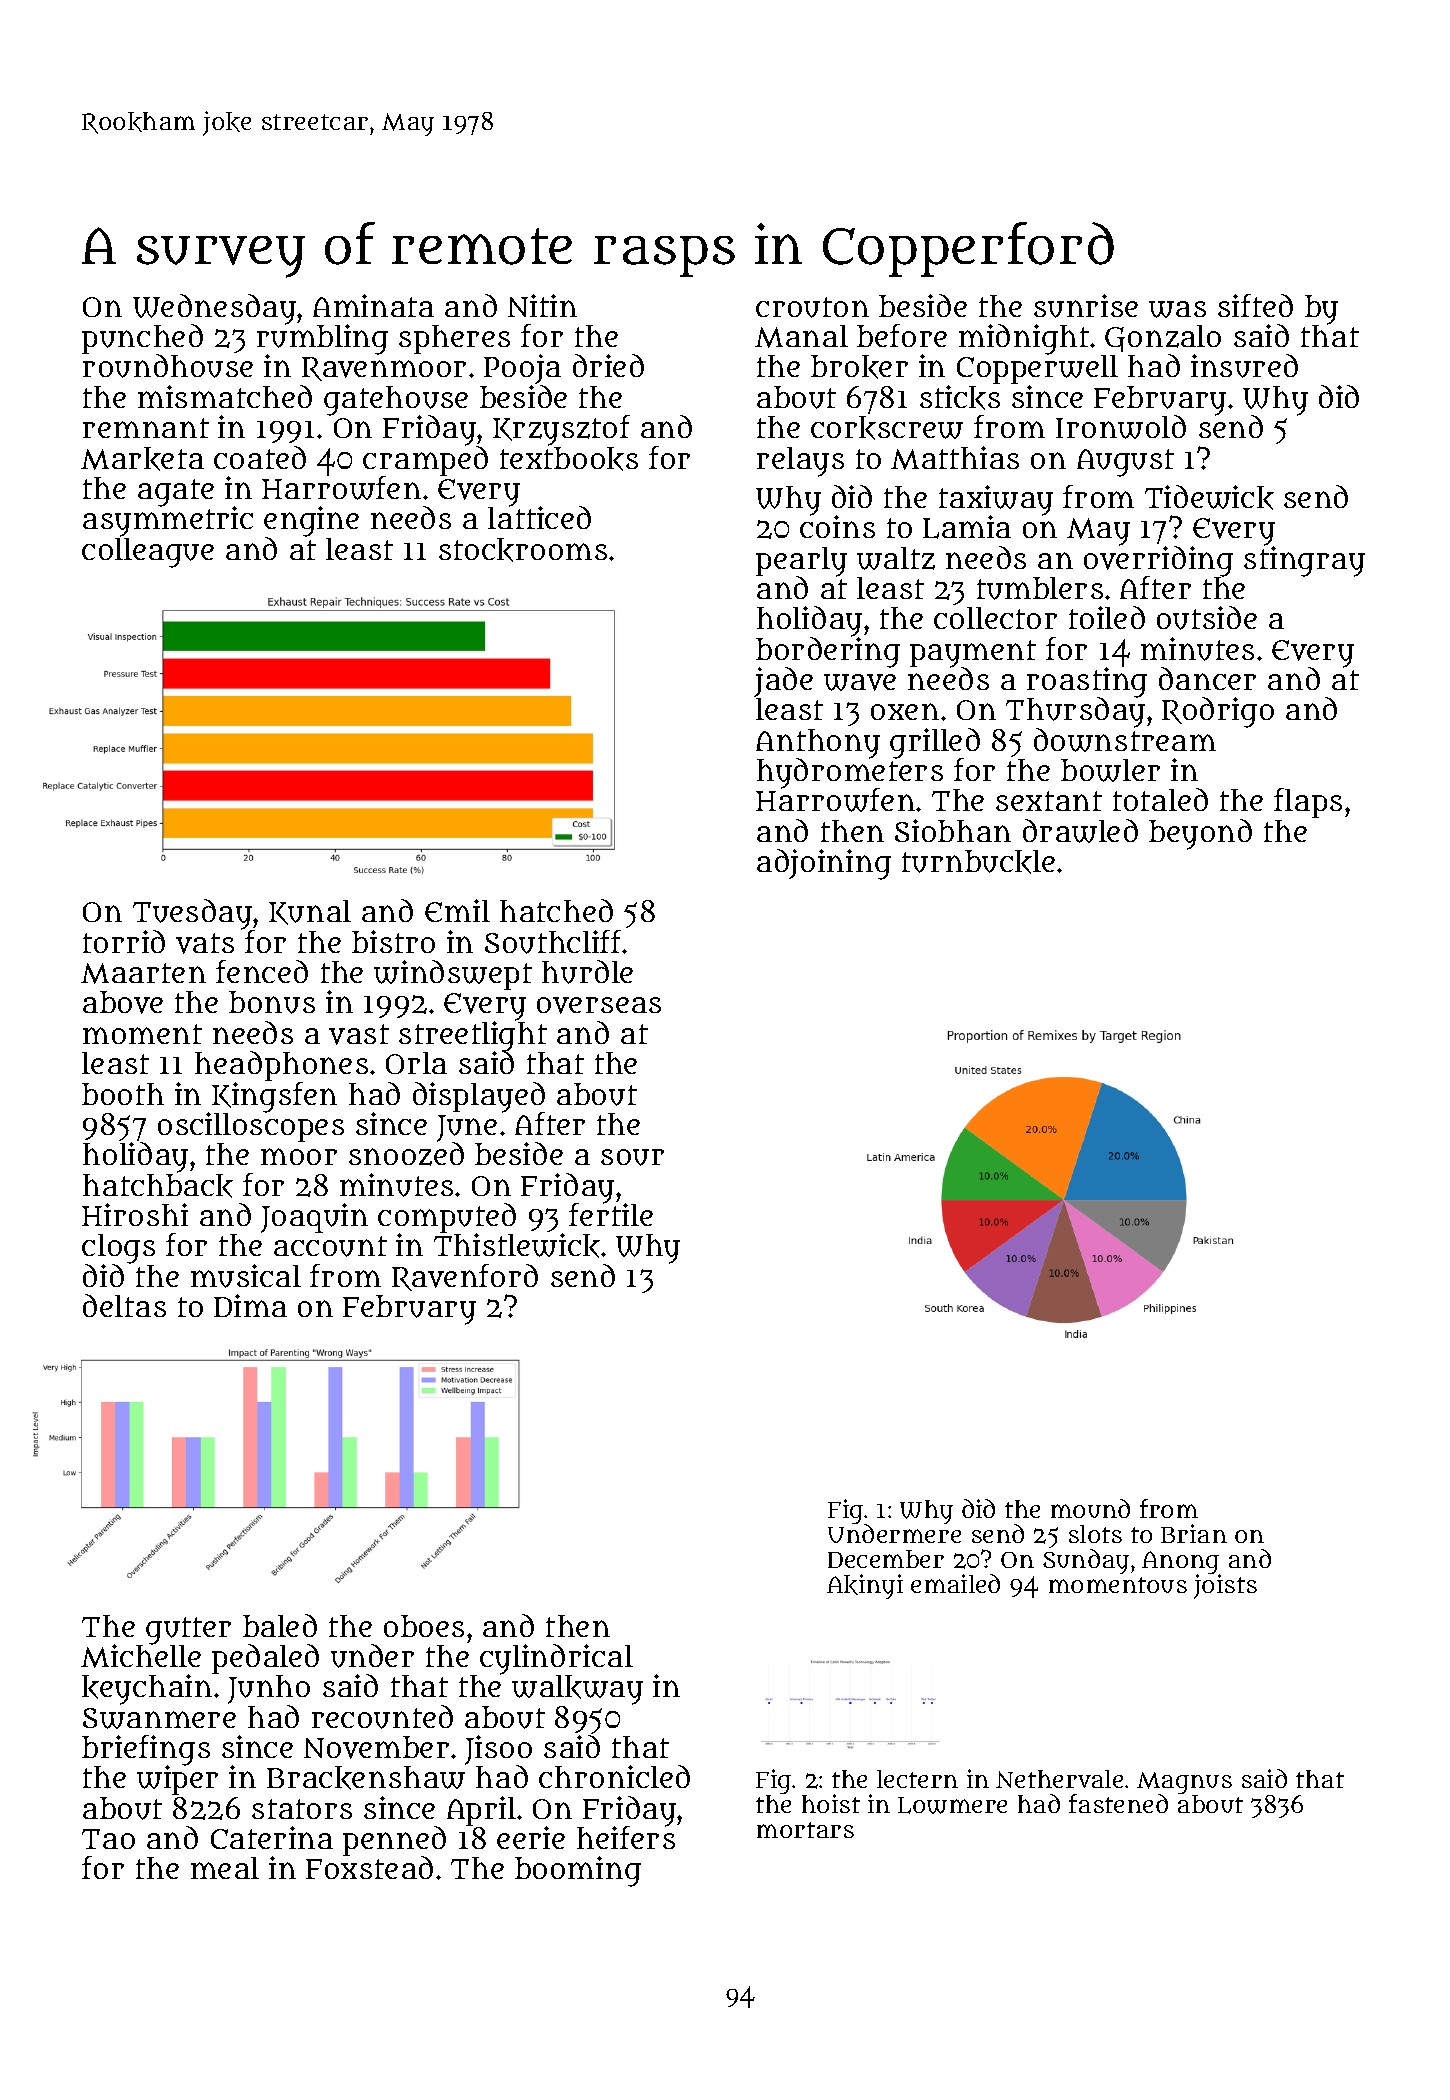  Describe the element at coordinates (578, 1871) in the screenshot. I see `booming` at that location.
